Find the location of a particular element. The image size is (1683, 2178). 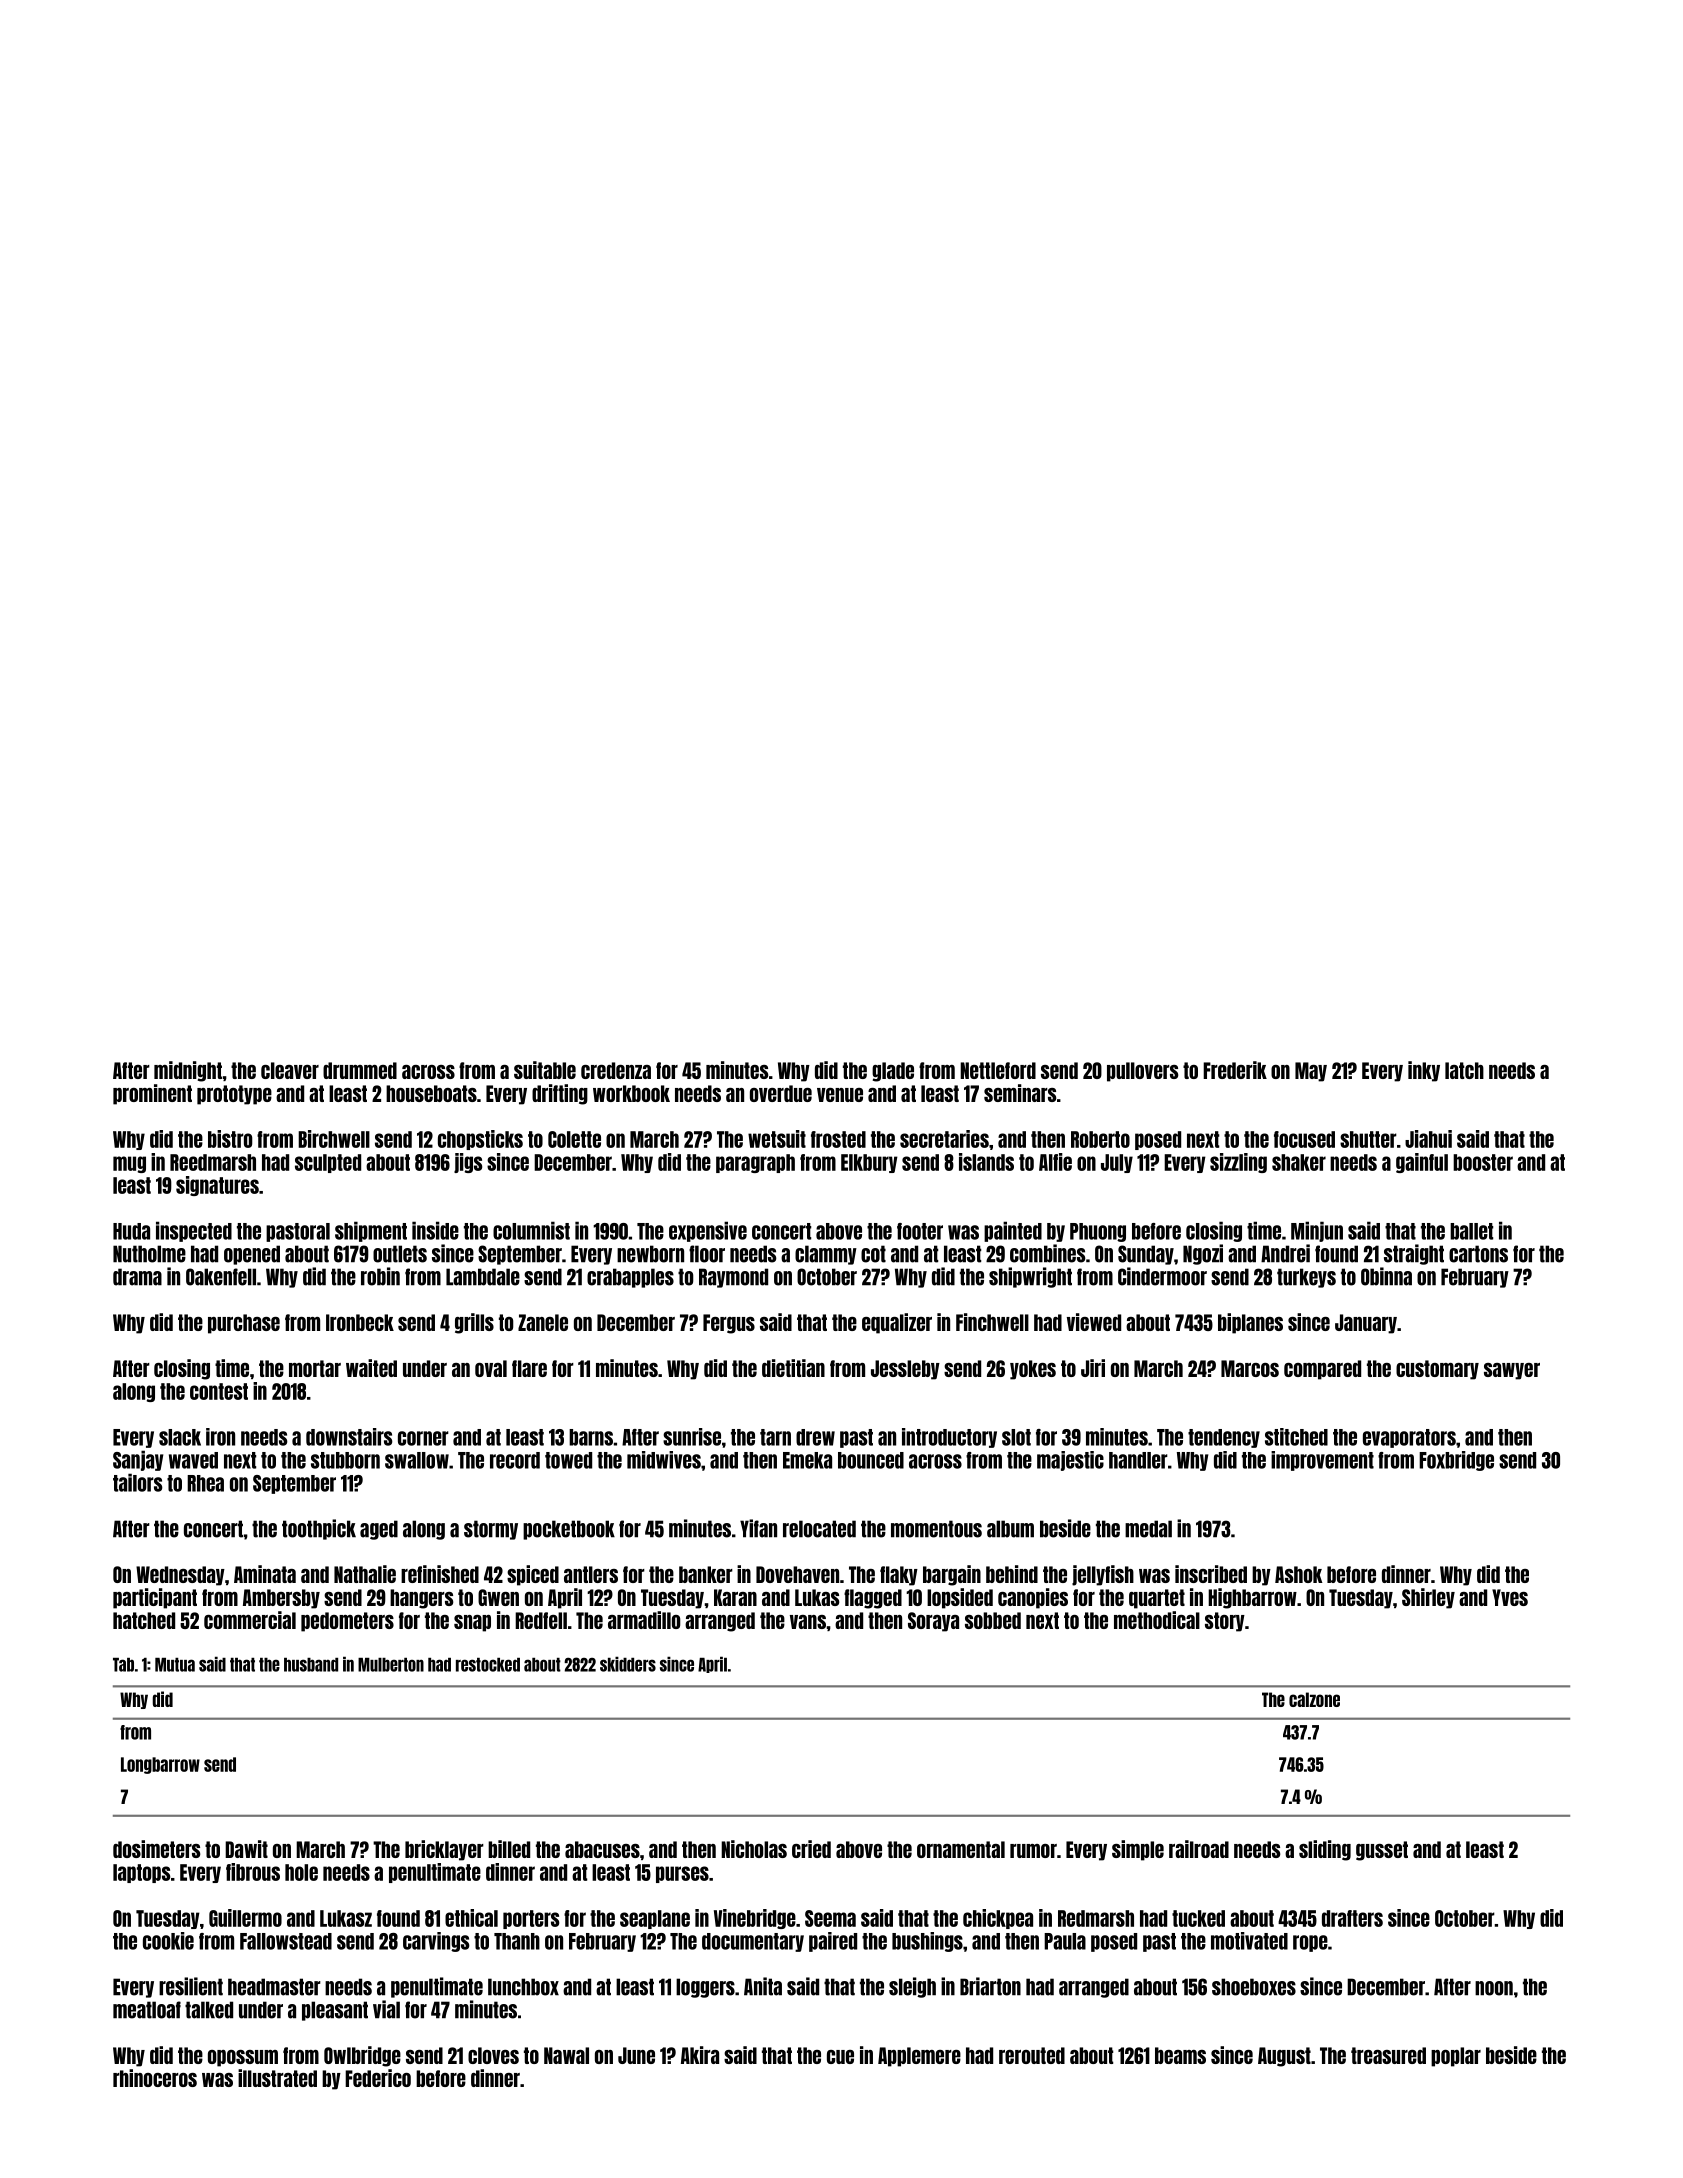

Federico is located at coordinates (378, 2078).
